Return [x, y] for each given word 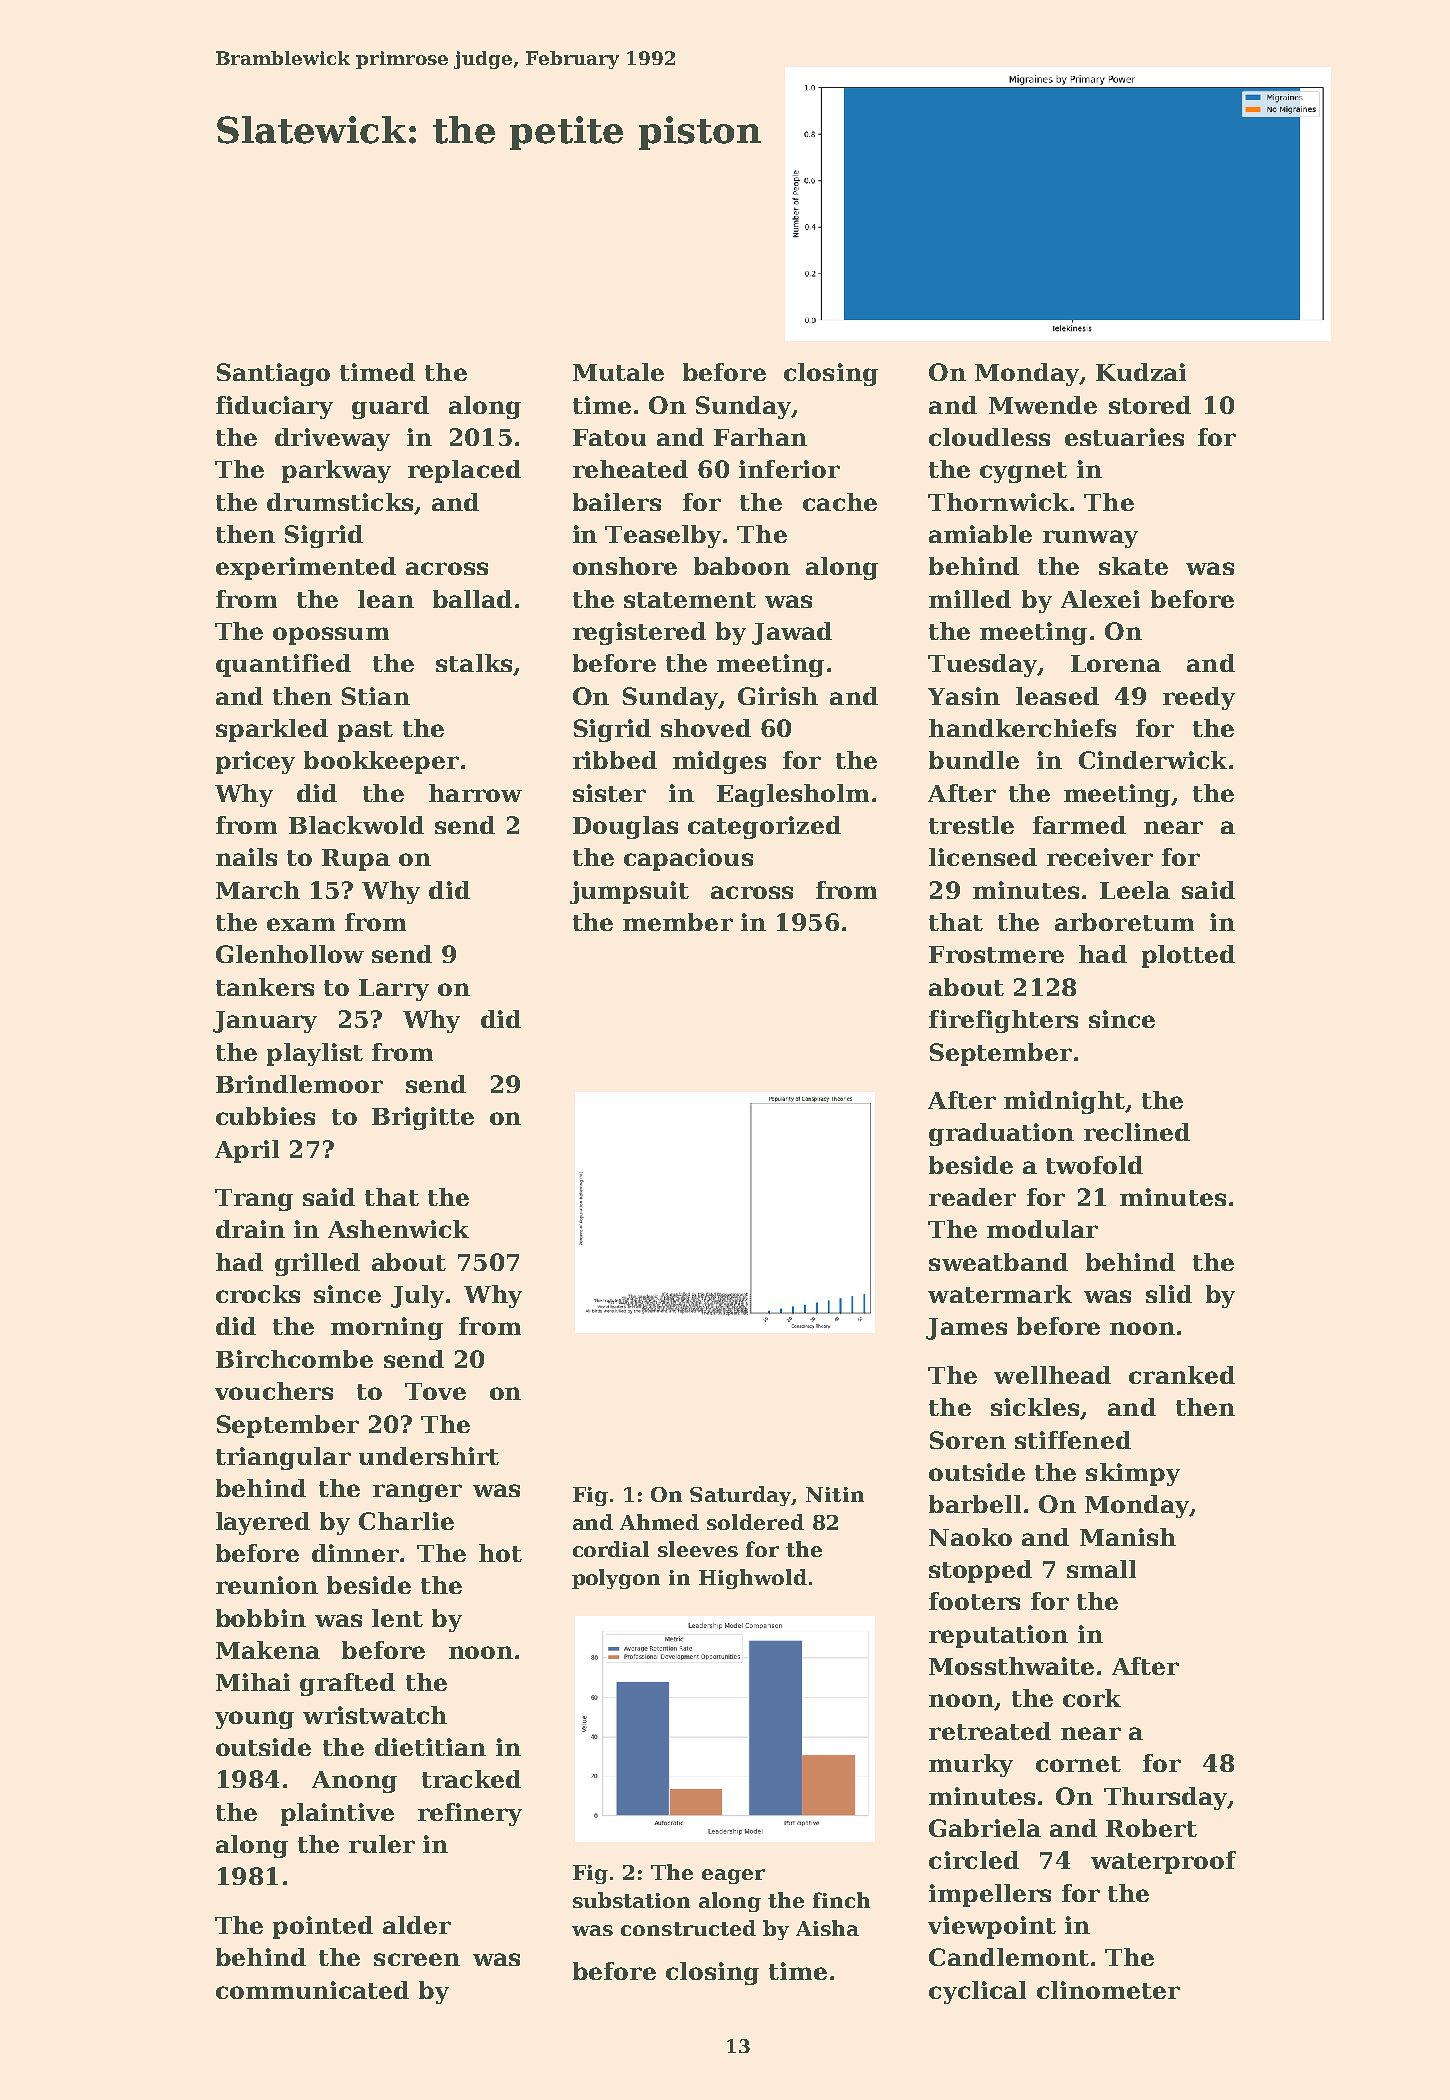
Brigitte [423, 1118]
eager [733, 1876]
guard [390, 407]
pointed [323, 1927]
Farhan [760, 437]
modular [1042, 1229]
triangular [283, 1458]
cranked [1182, 1375]
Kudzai [1141, 372]
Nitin [835, 1494]
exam [301, 924]
